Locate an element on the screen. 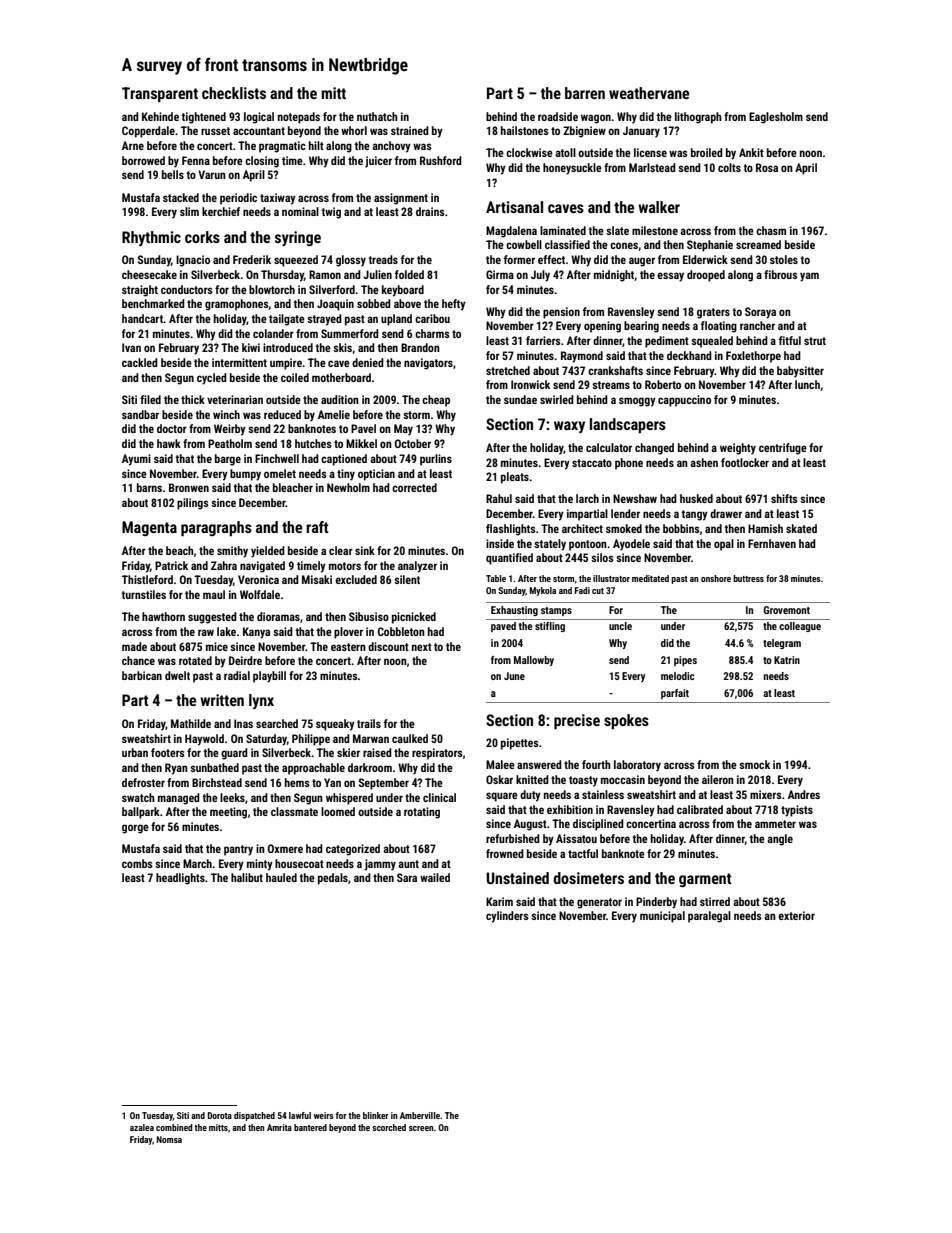 This screenshot has width=952, height=1233. dispatched is located at coordinates (254, 1116).
